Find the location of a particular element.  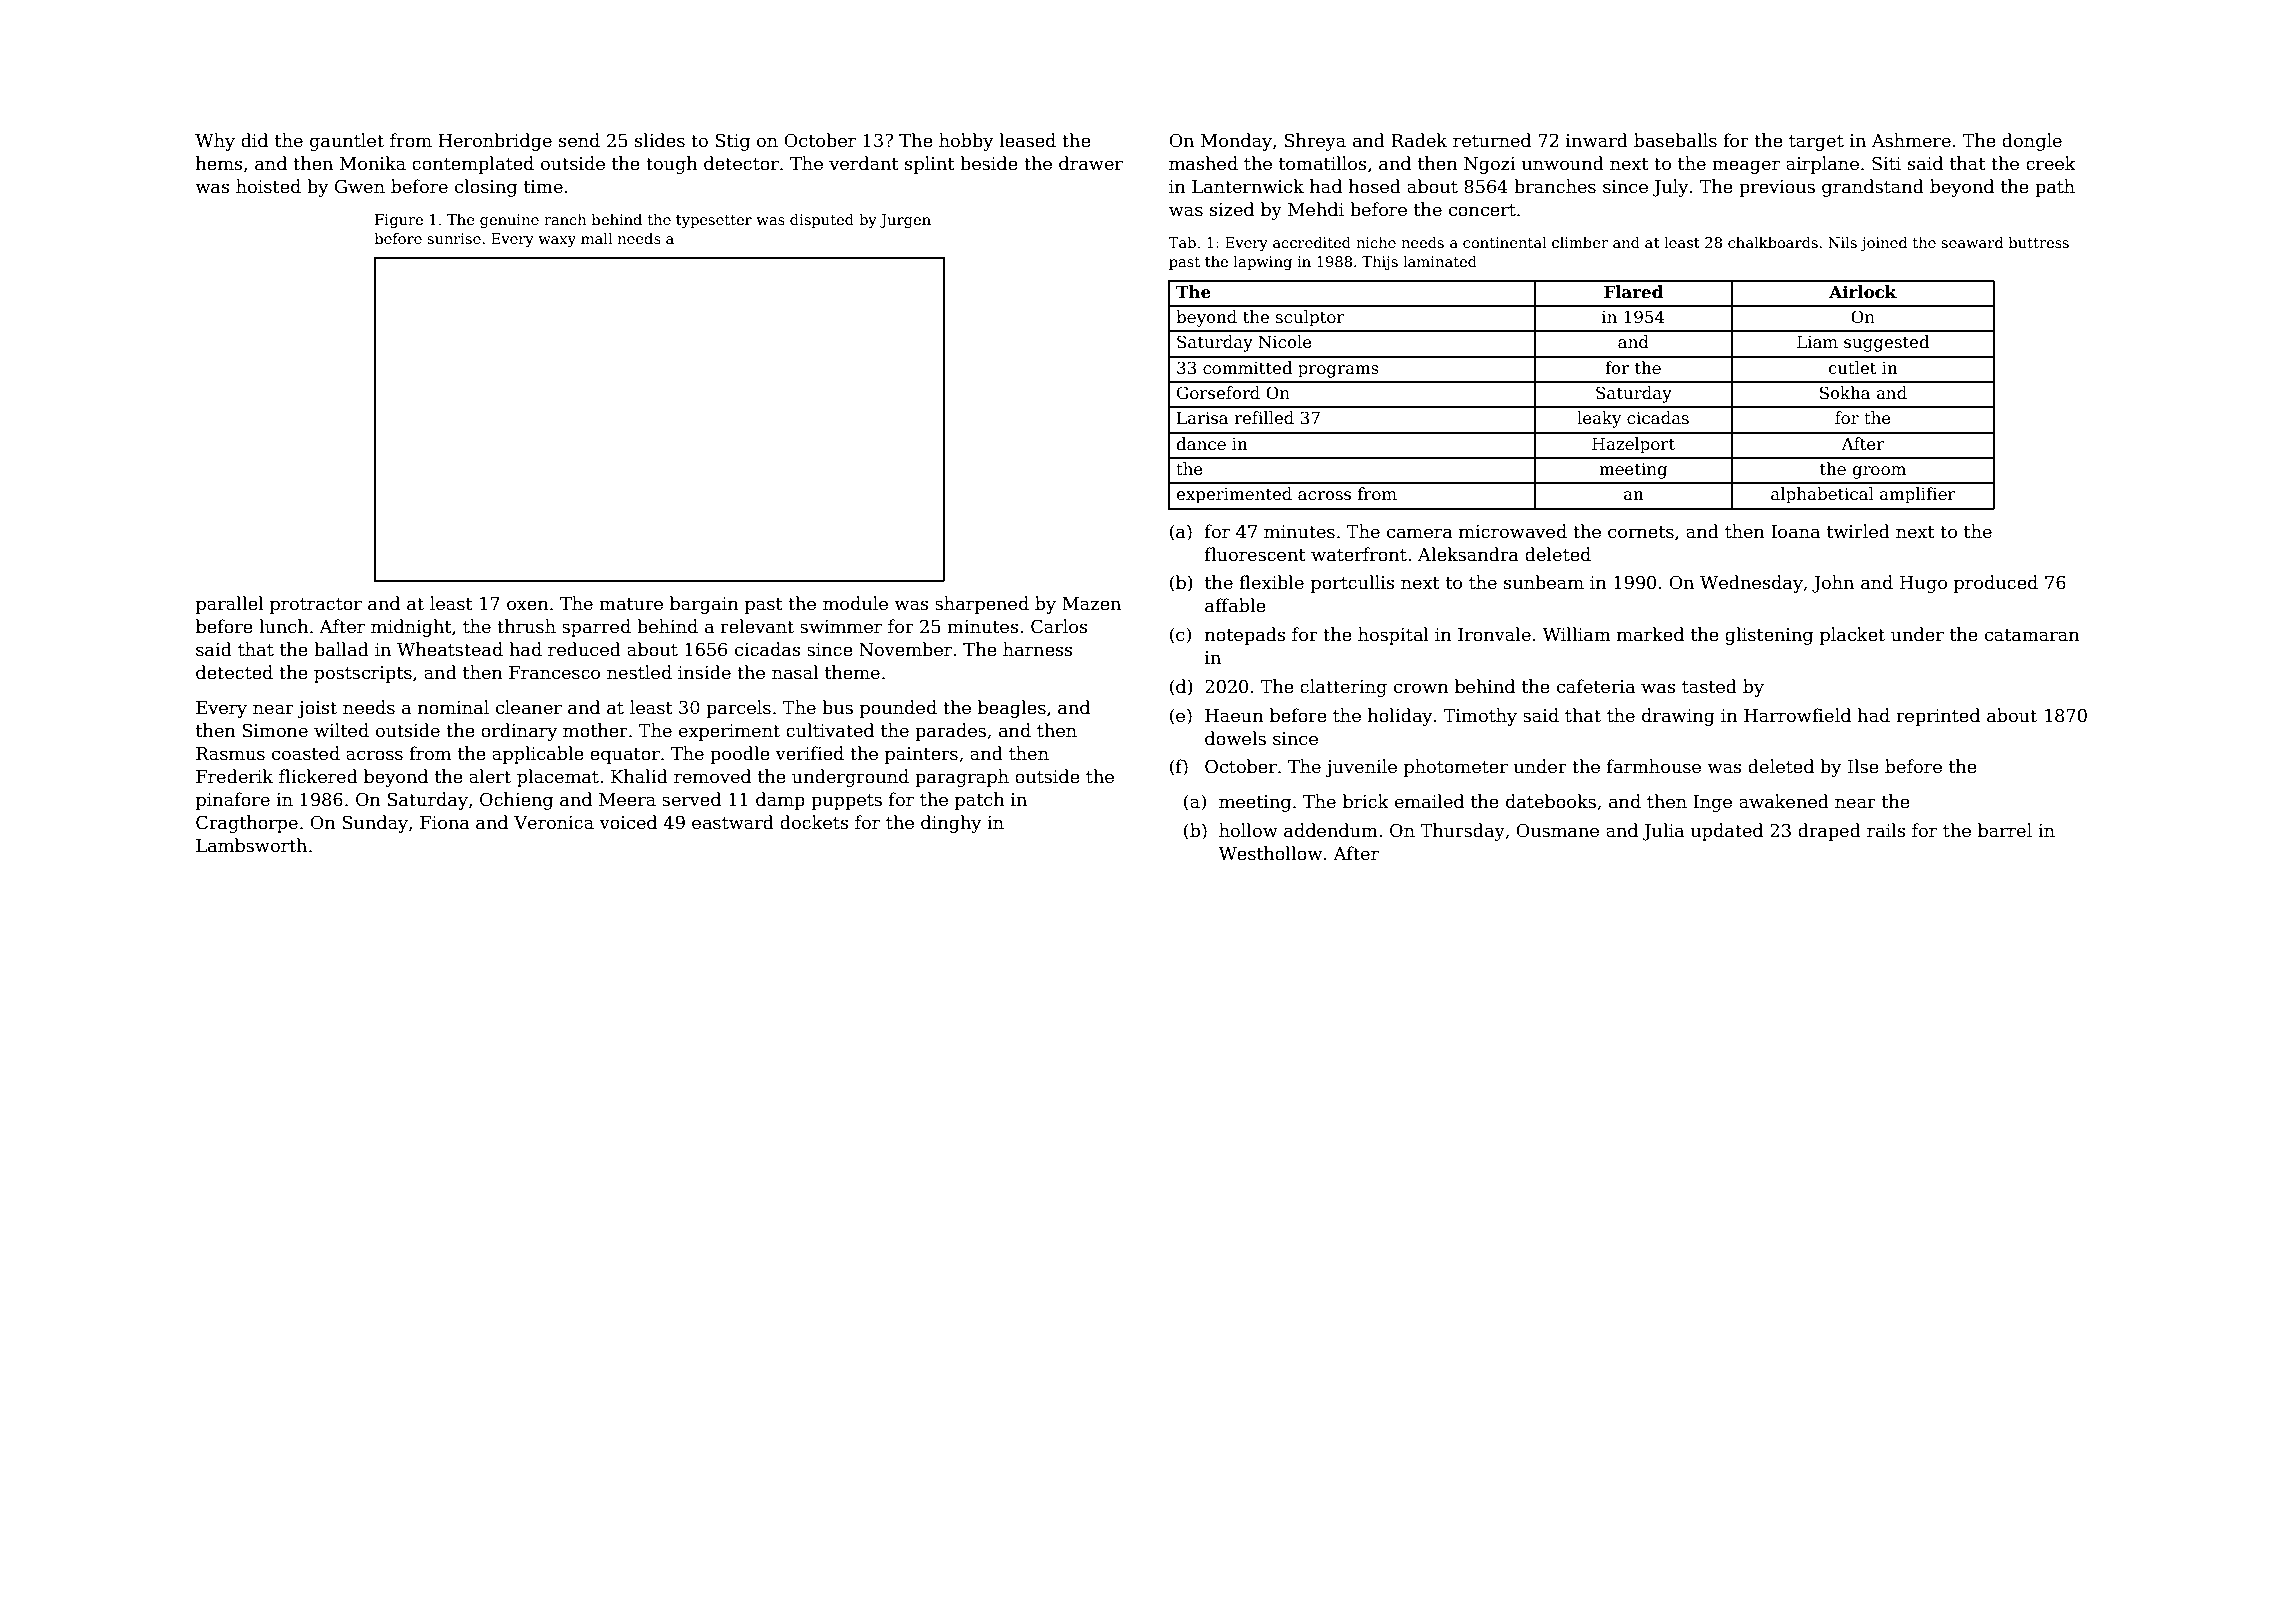

parallel is located at coordinates (229, 605).
